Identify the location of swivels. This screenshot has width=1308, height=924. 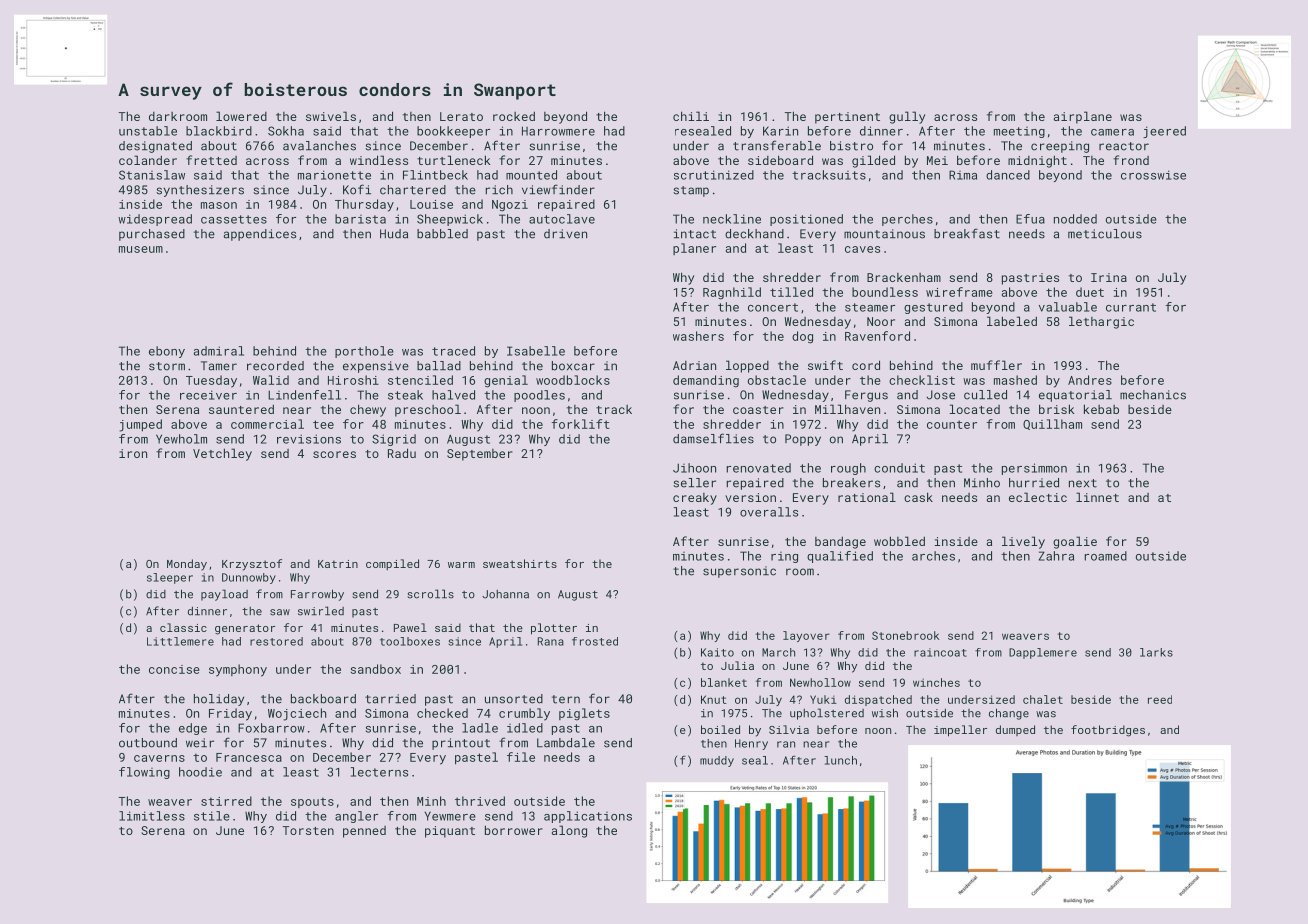
(331, 116).
